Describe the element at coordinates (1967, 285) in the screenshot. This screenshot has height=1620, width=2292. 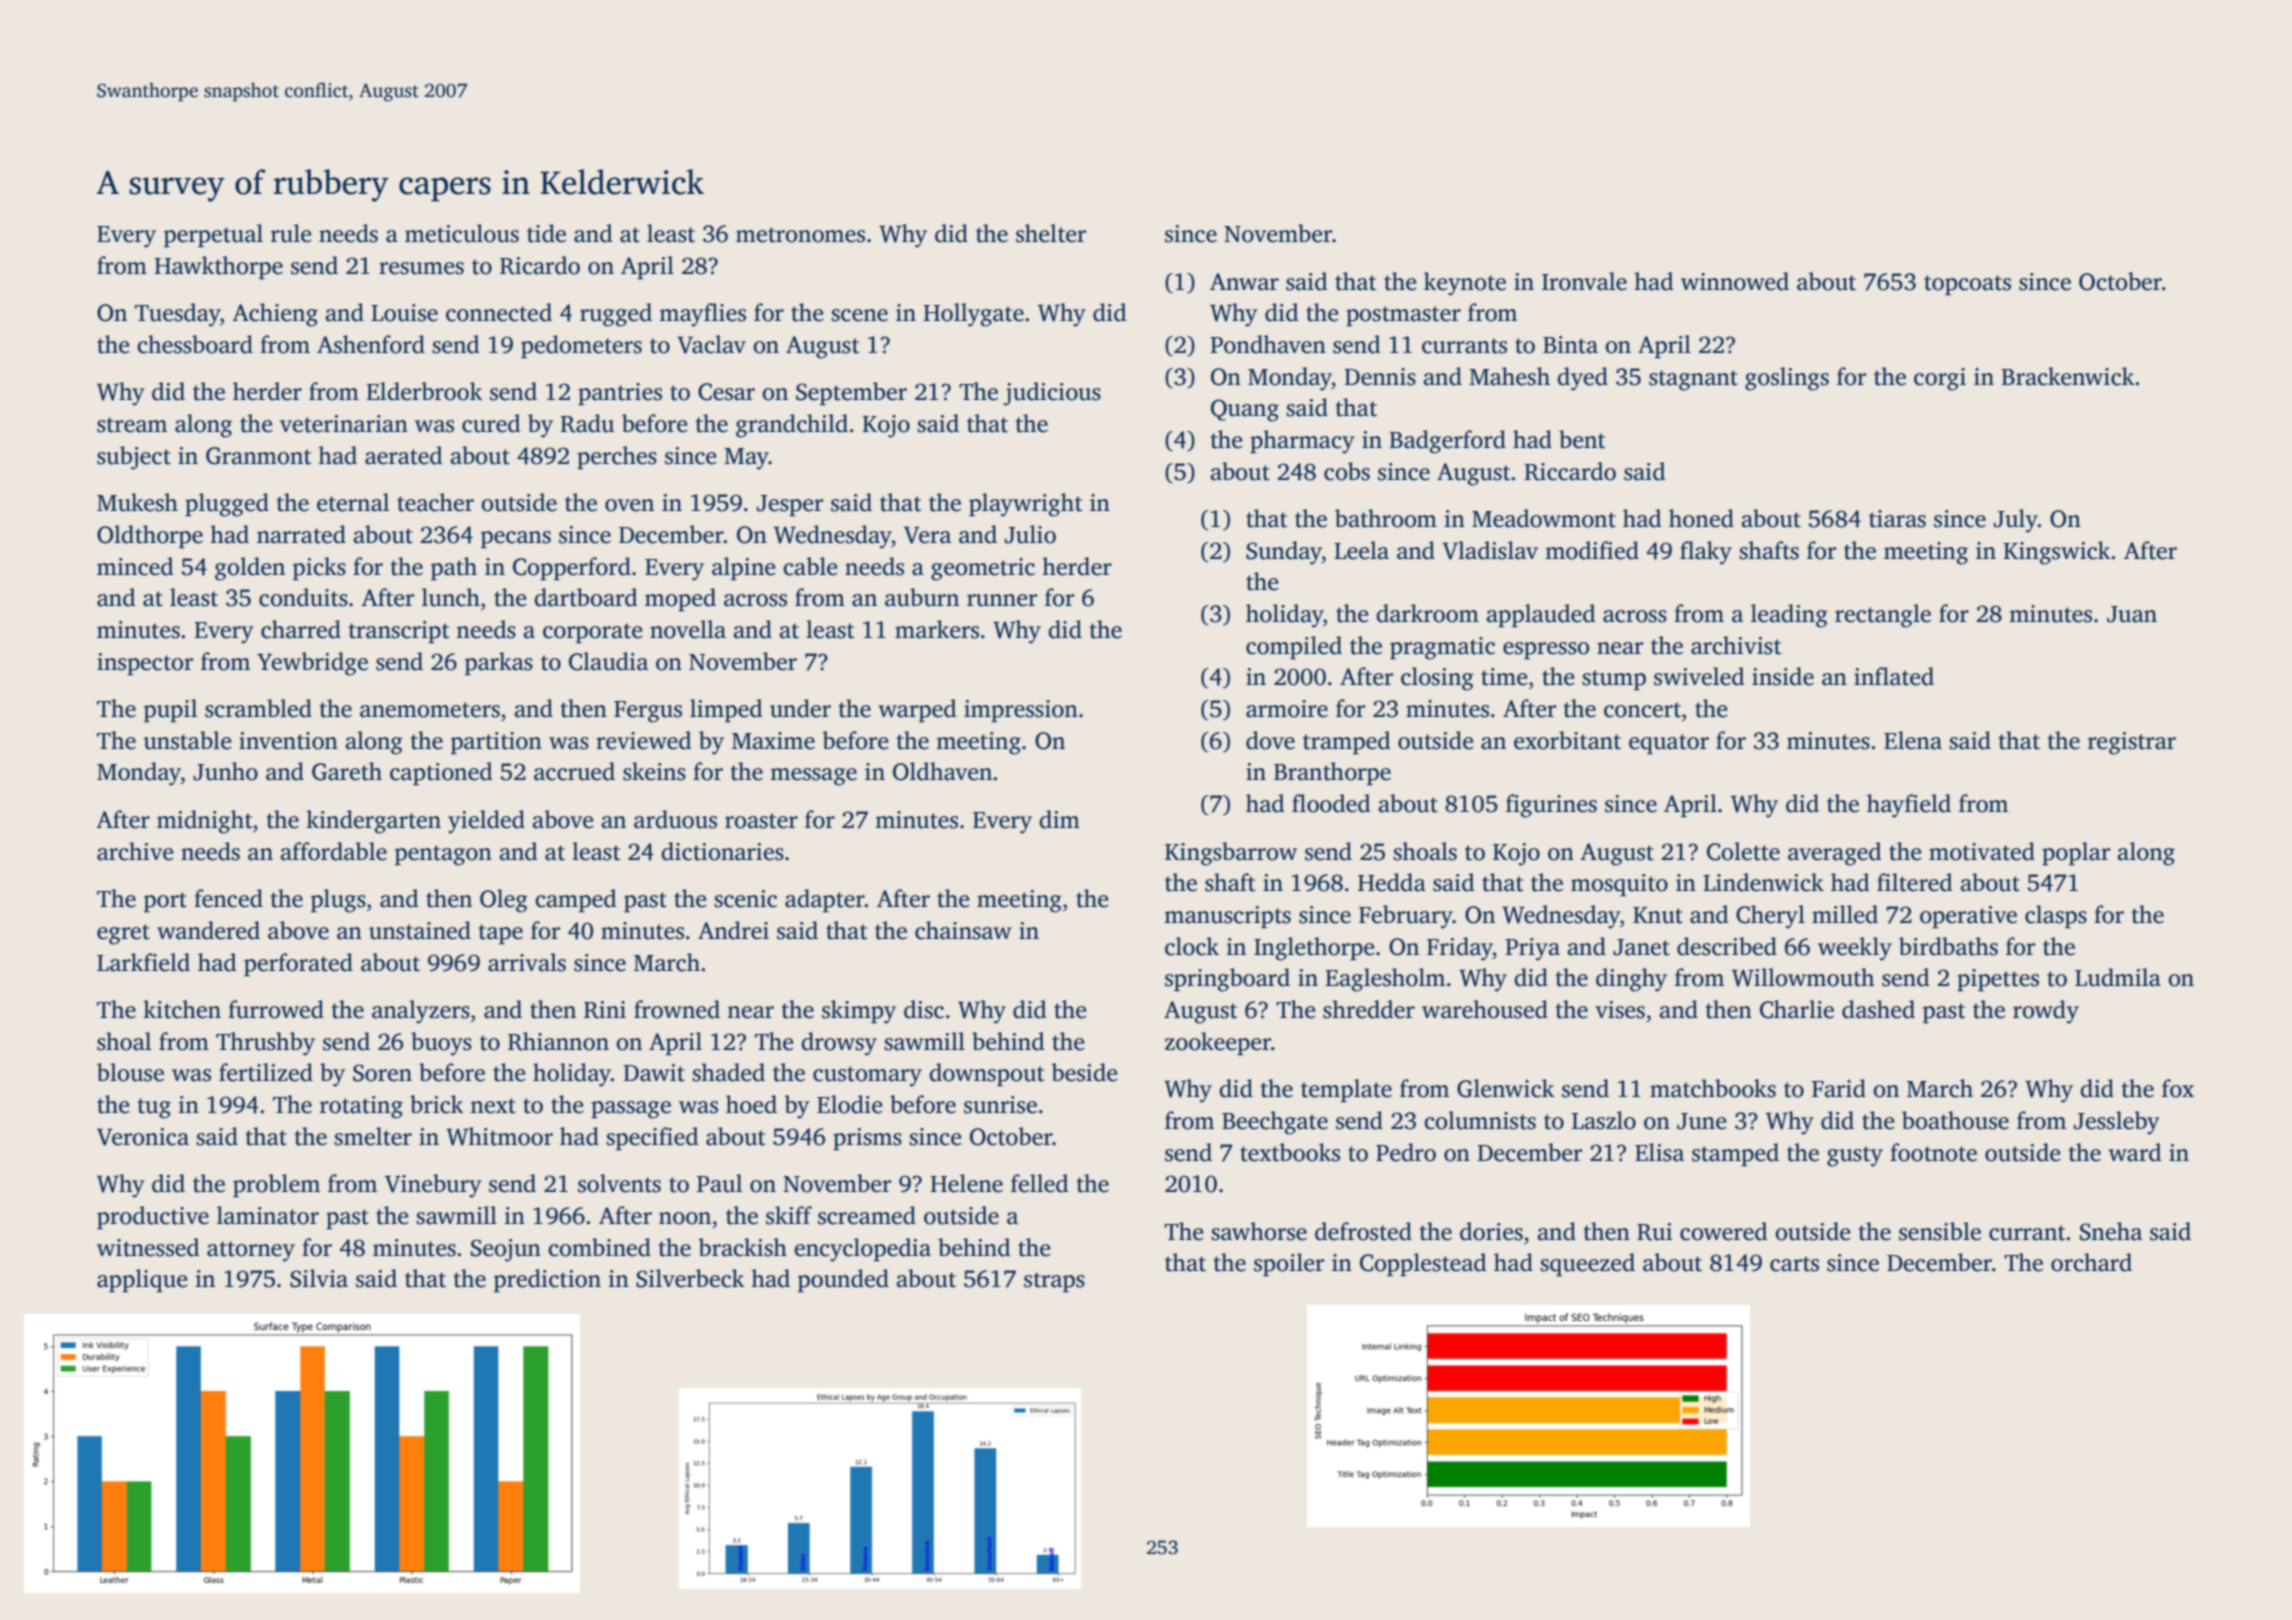
I see `topcoats` at that location.
